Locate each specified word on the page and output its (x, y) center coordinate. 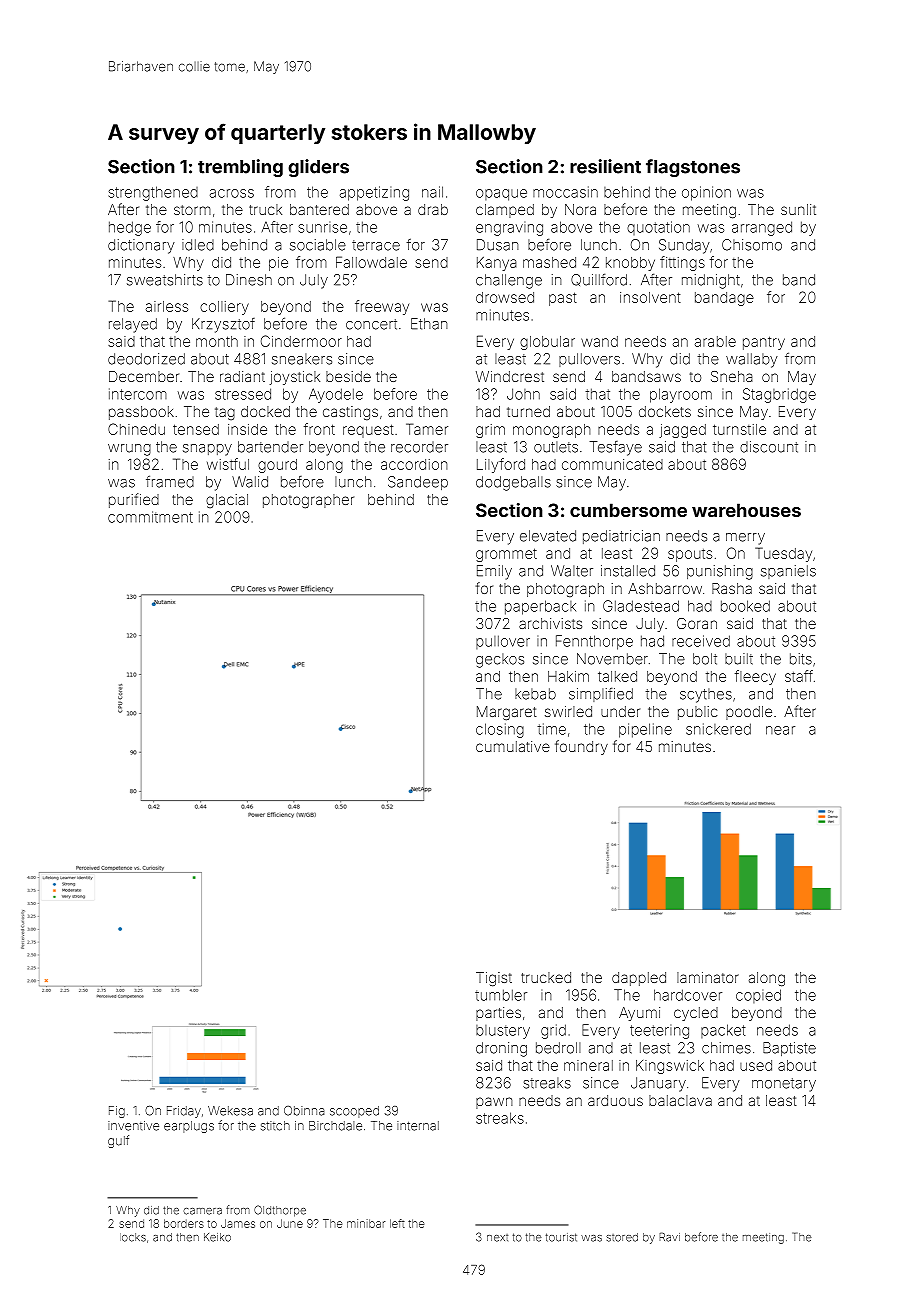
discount (769, 447)
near (780, 730)
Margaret (507, 713)
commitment (150, 517)
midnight (711, 281)
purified (134, 500)
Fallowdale (371, 262)
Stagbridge (779, 395)
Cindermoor (301, 341)
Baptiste (789, 1049)
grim (490, 431)
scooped (354, 1112)
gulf (118, 1141)
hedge (130, 228)
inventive (133, 1126)
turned (528, 411)
